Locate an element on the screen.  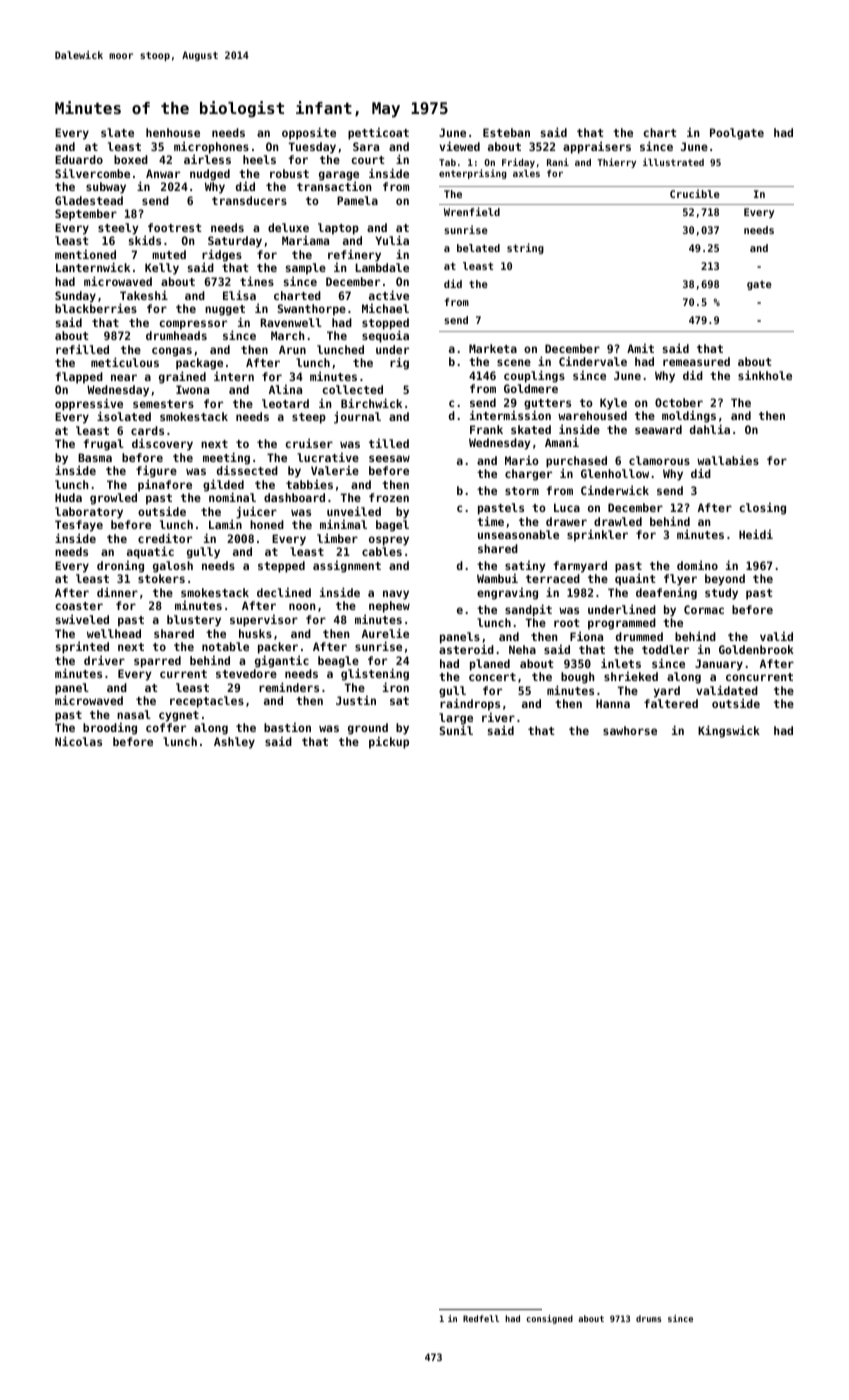
shrieked is located at coordinates (631, 676).
